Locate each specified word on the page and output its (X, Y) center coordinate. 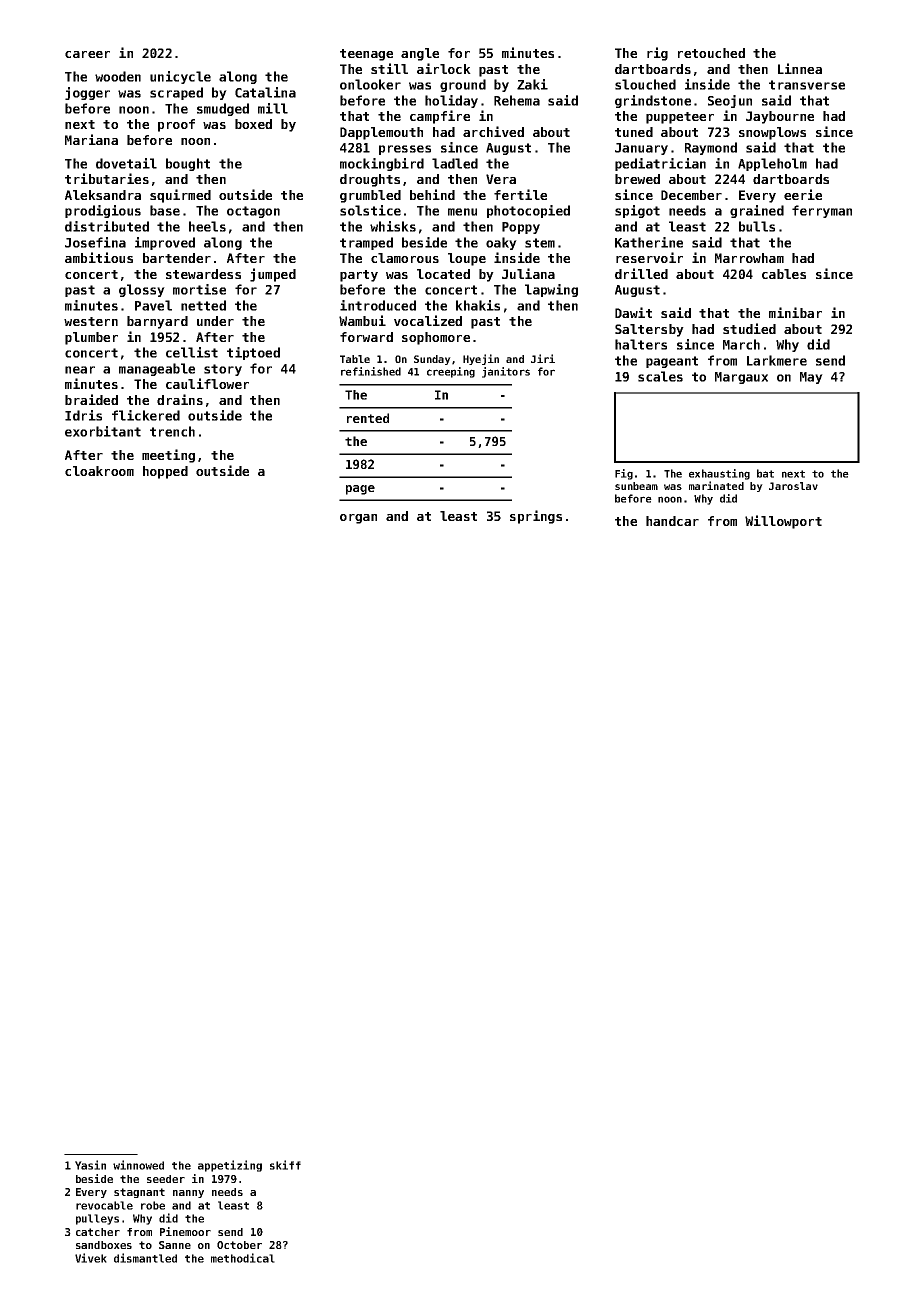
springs (536, 517)
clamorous (405, 258)
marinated (716, 485)
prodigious (103, 211)
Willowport (783, 522)
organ (358, 519)
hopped (165, 472)
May (811, 378)
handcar (672, 521)
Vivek (91, 1258)
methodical (243, 1258)
